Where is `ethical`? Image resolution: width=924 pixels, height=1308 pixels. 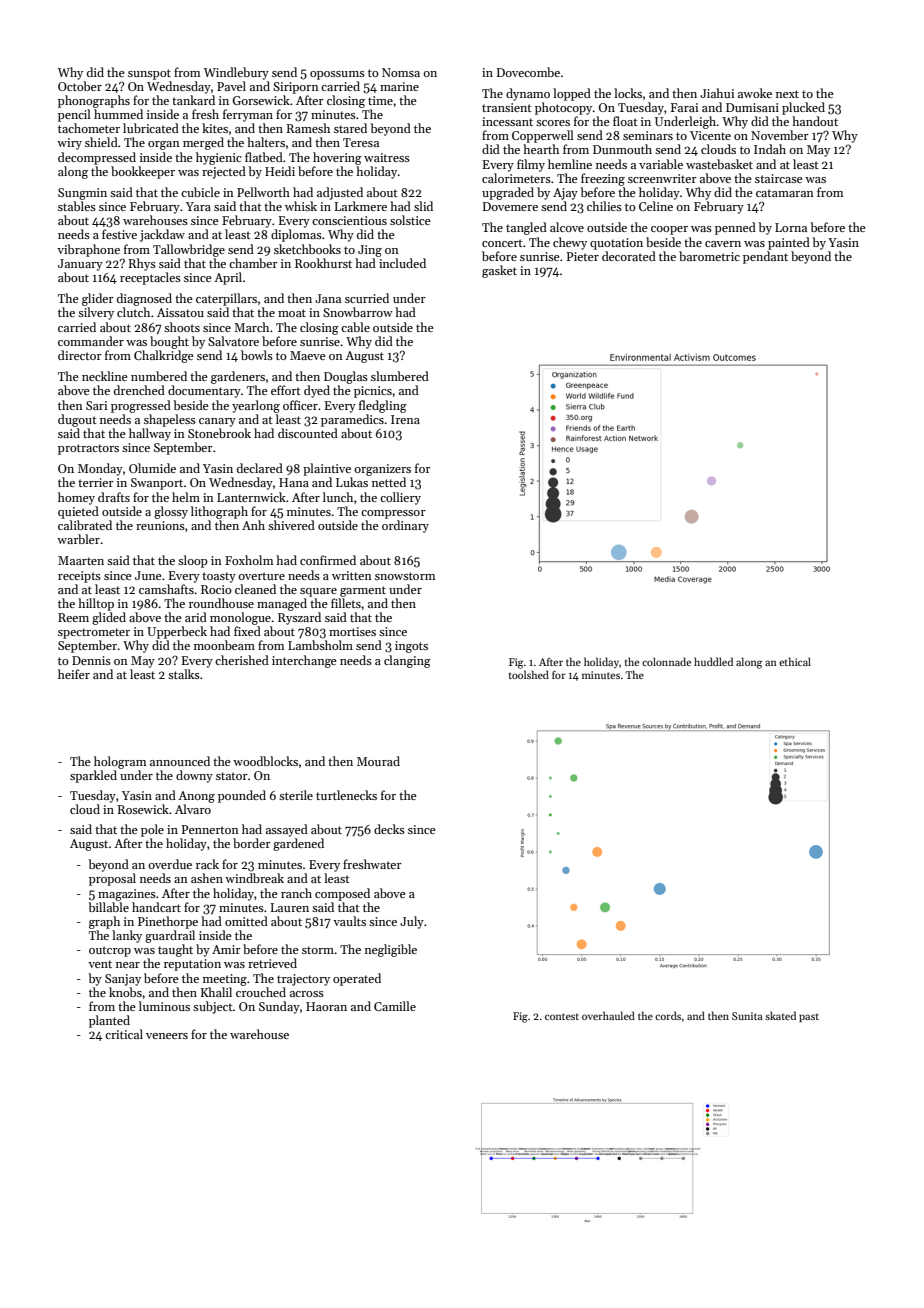
ethical is located at coordinates (795, 661).
